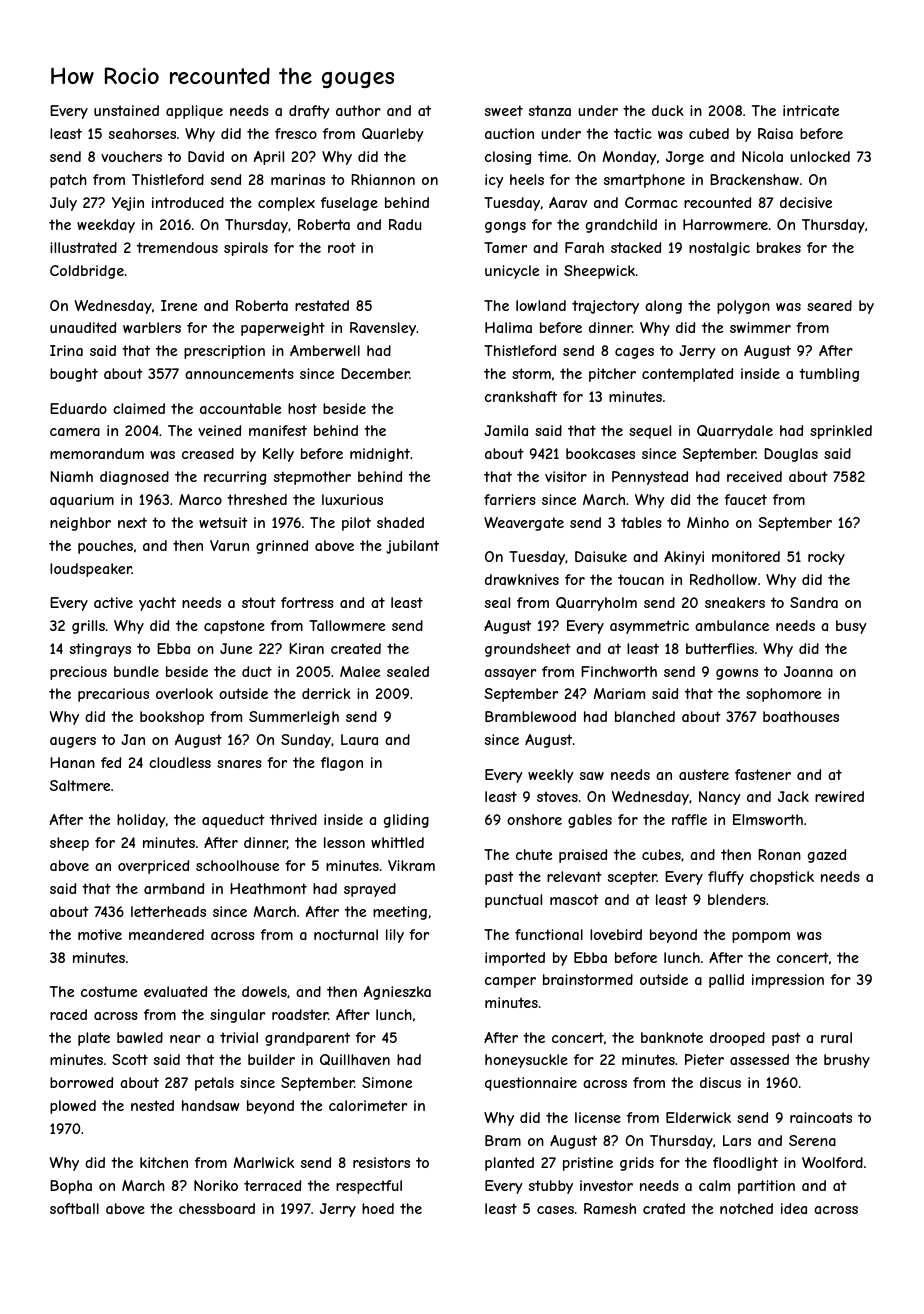  I want to click on duck, so click(668, 110).
